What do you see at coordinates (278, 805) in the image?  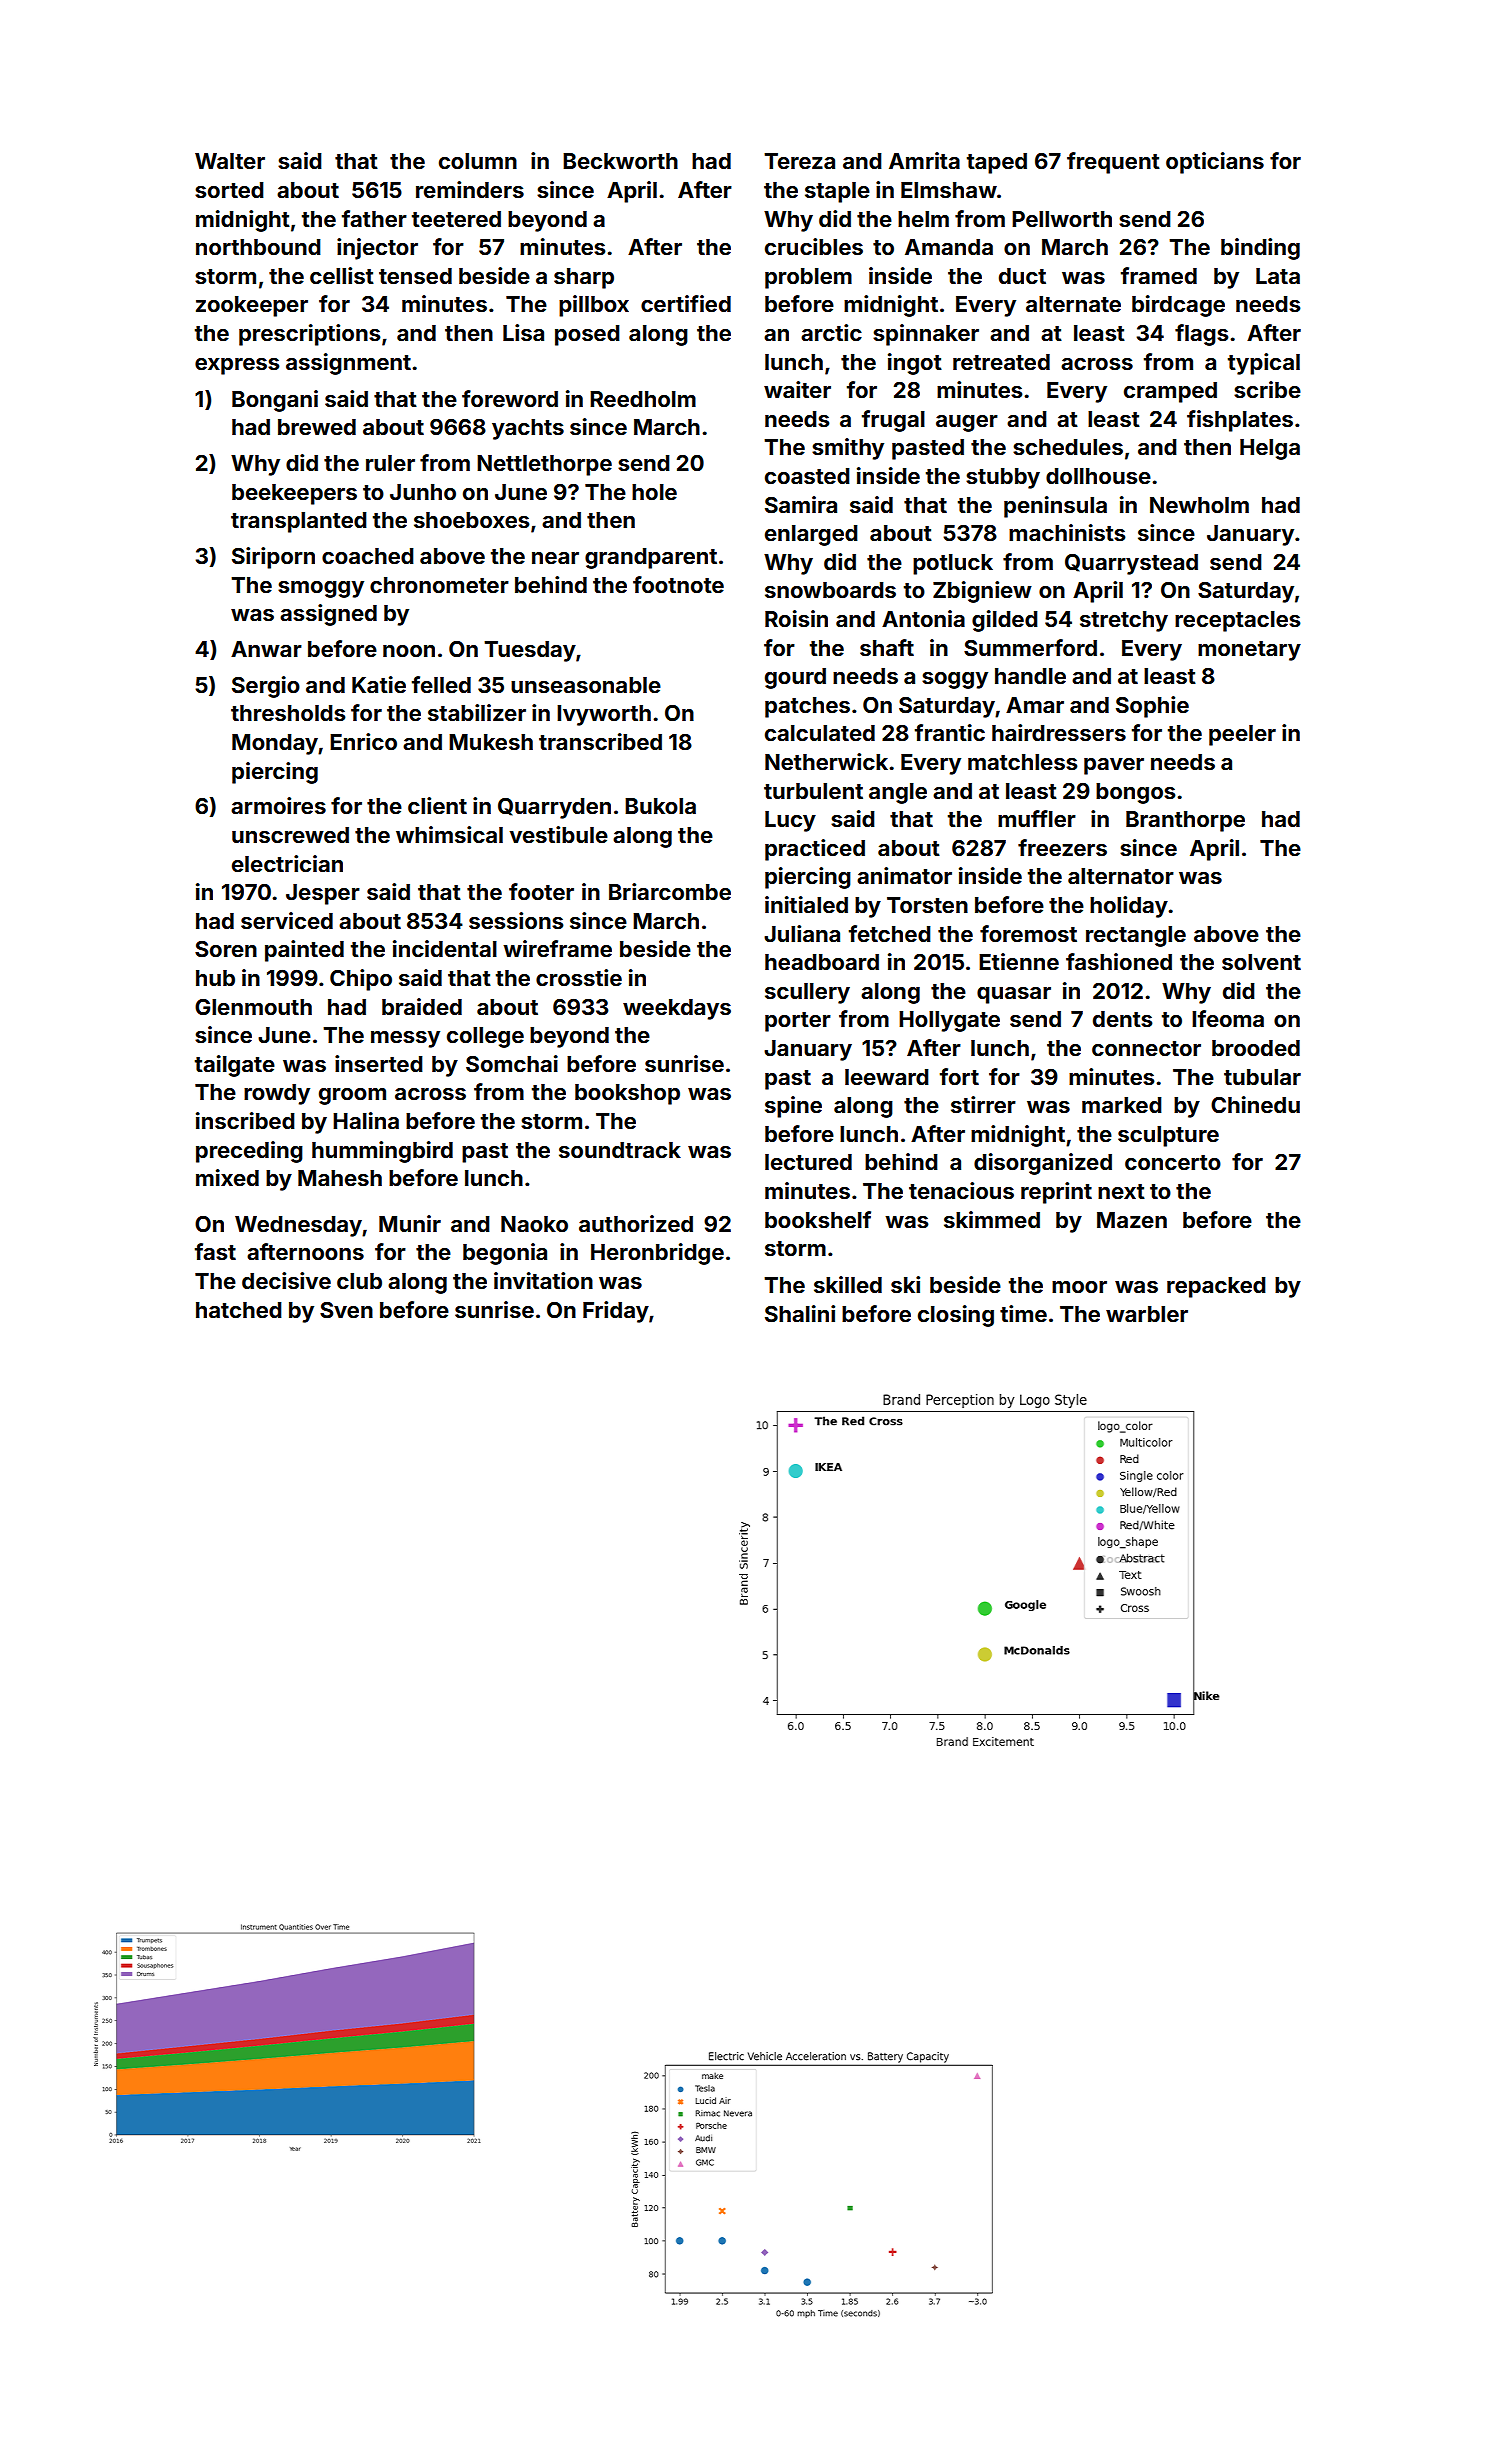 I see `armoires` at bounding box center [278, 805].
